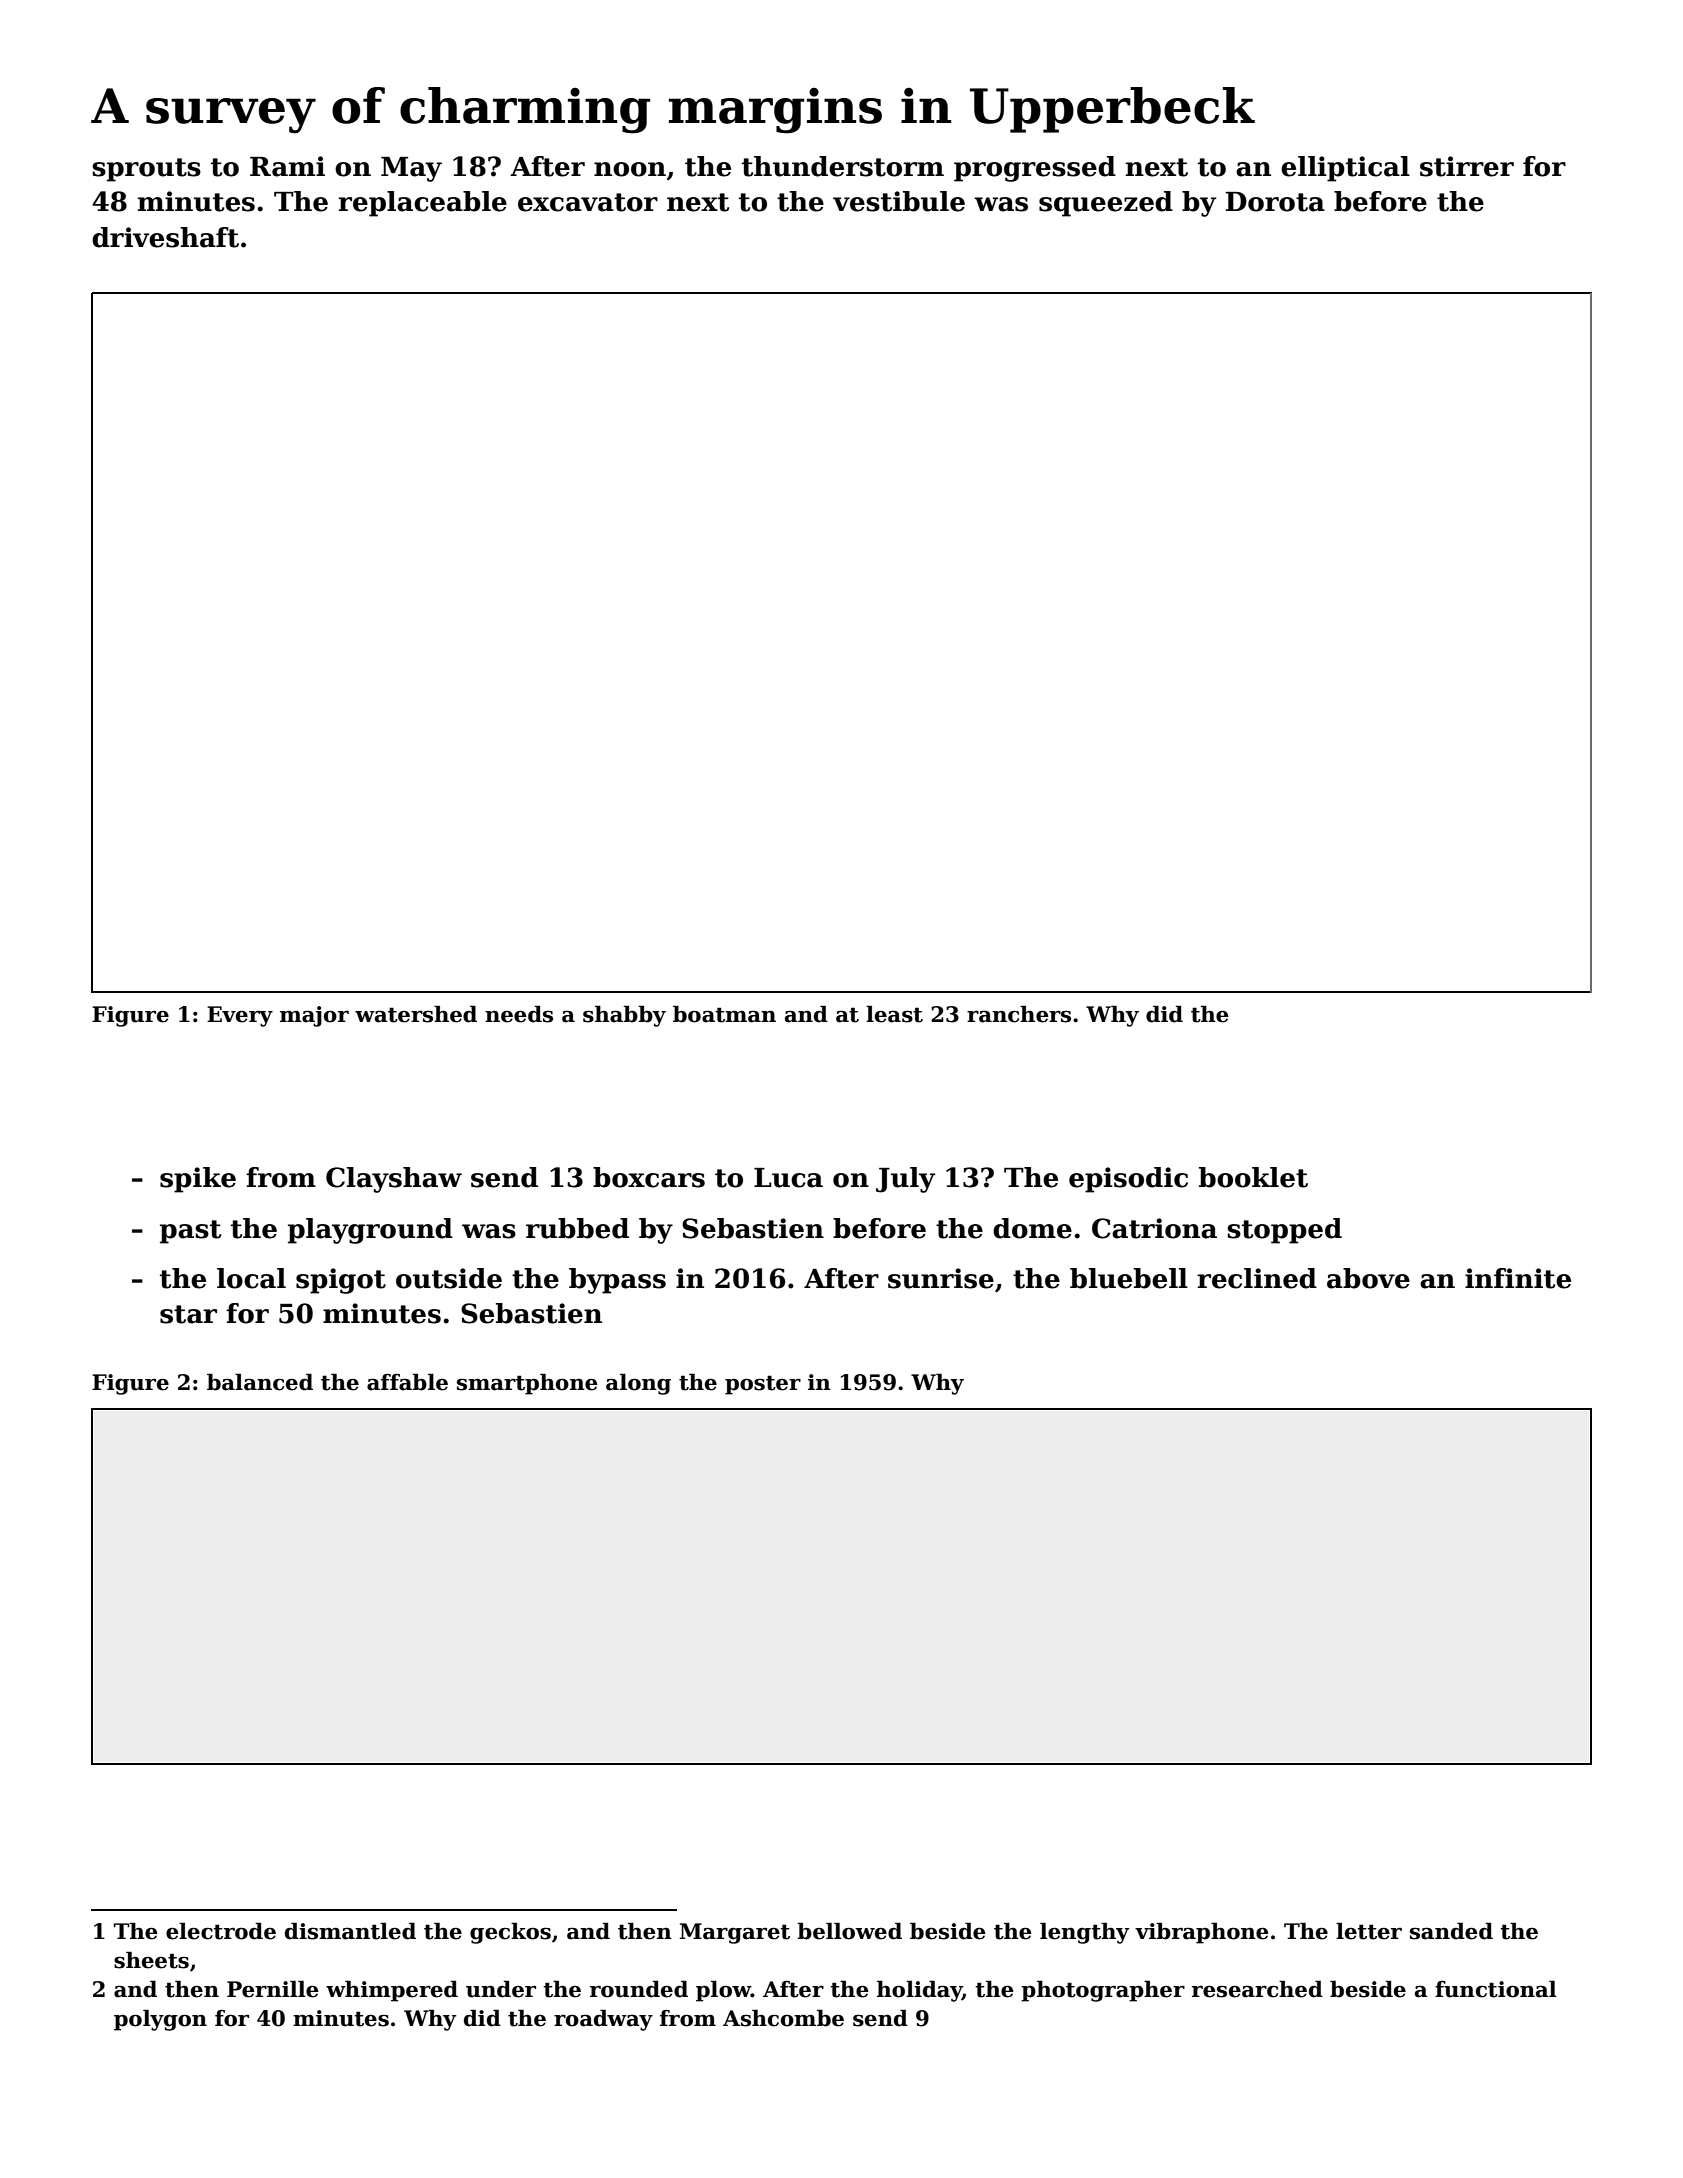 The width and height of the document is (1683, 2178). Describe the element at coordinates (1019, 1014) in the document. I see `ranchers` at that location.
